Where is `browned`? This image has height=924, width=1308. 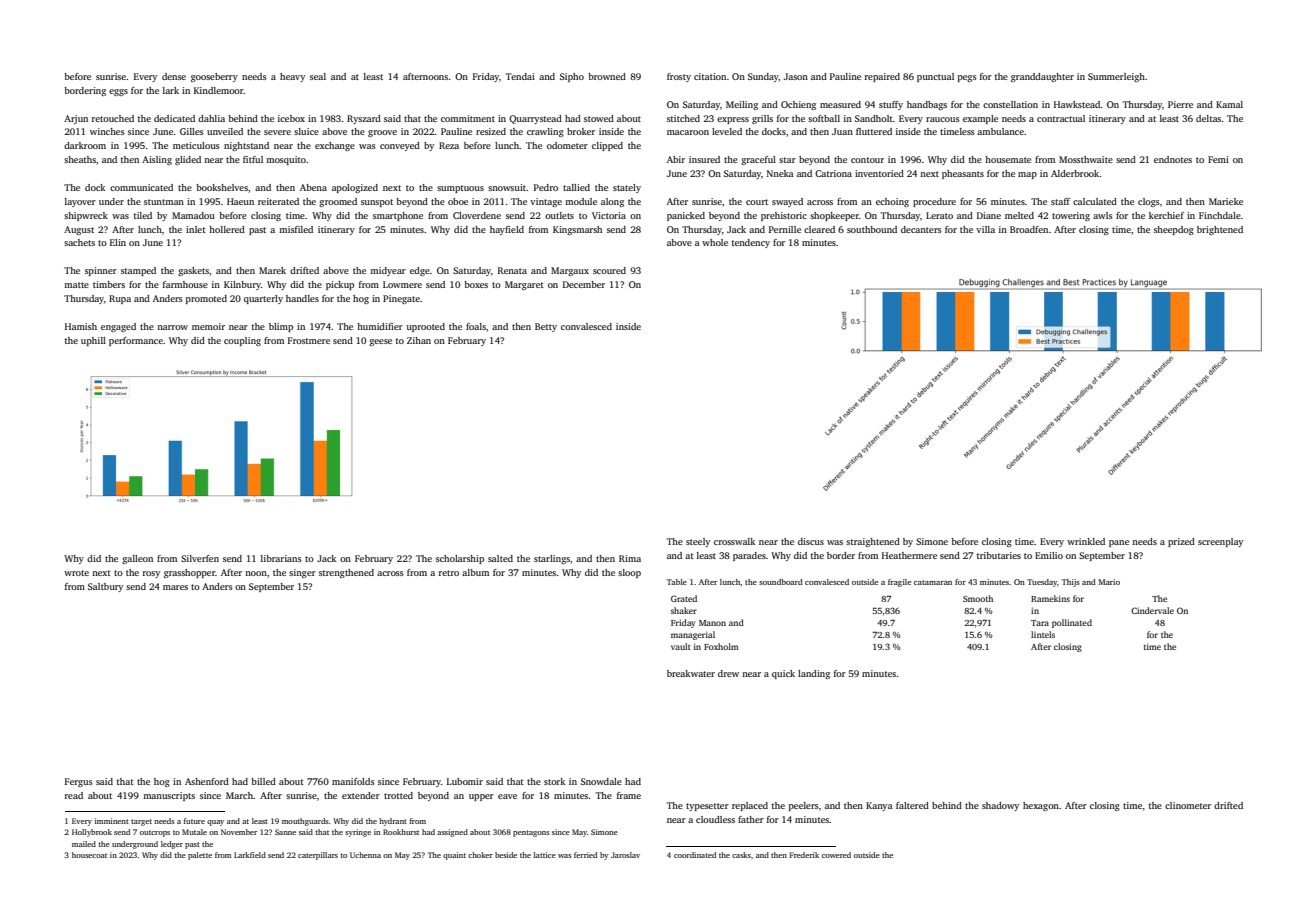
browned is located at coordinates (607, 76).
